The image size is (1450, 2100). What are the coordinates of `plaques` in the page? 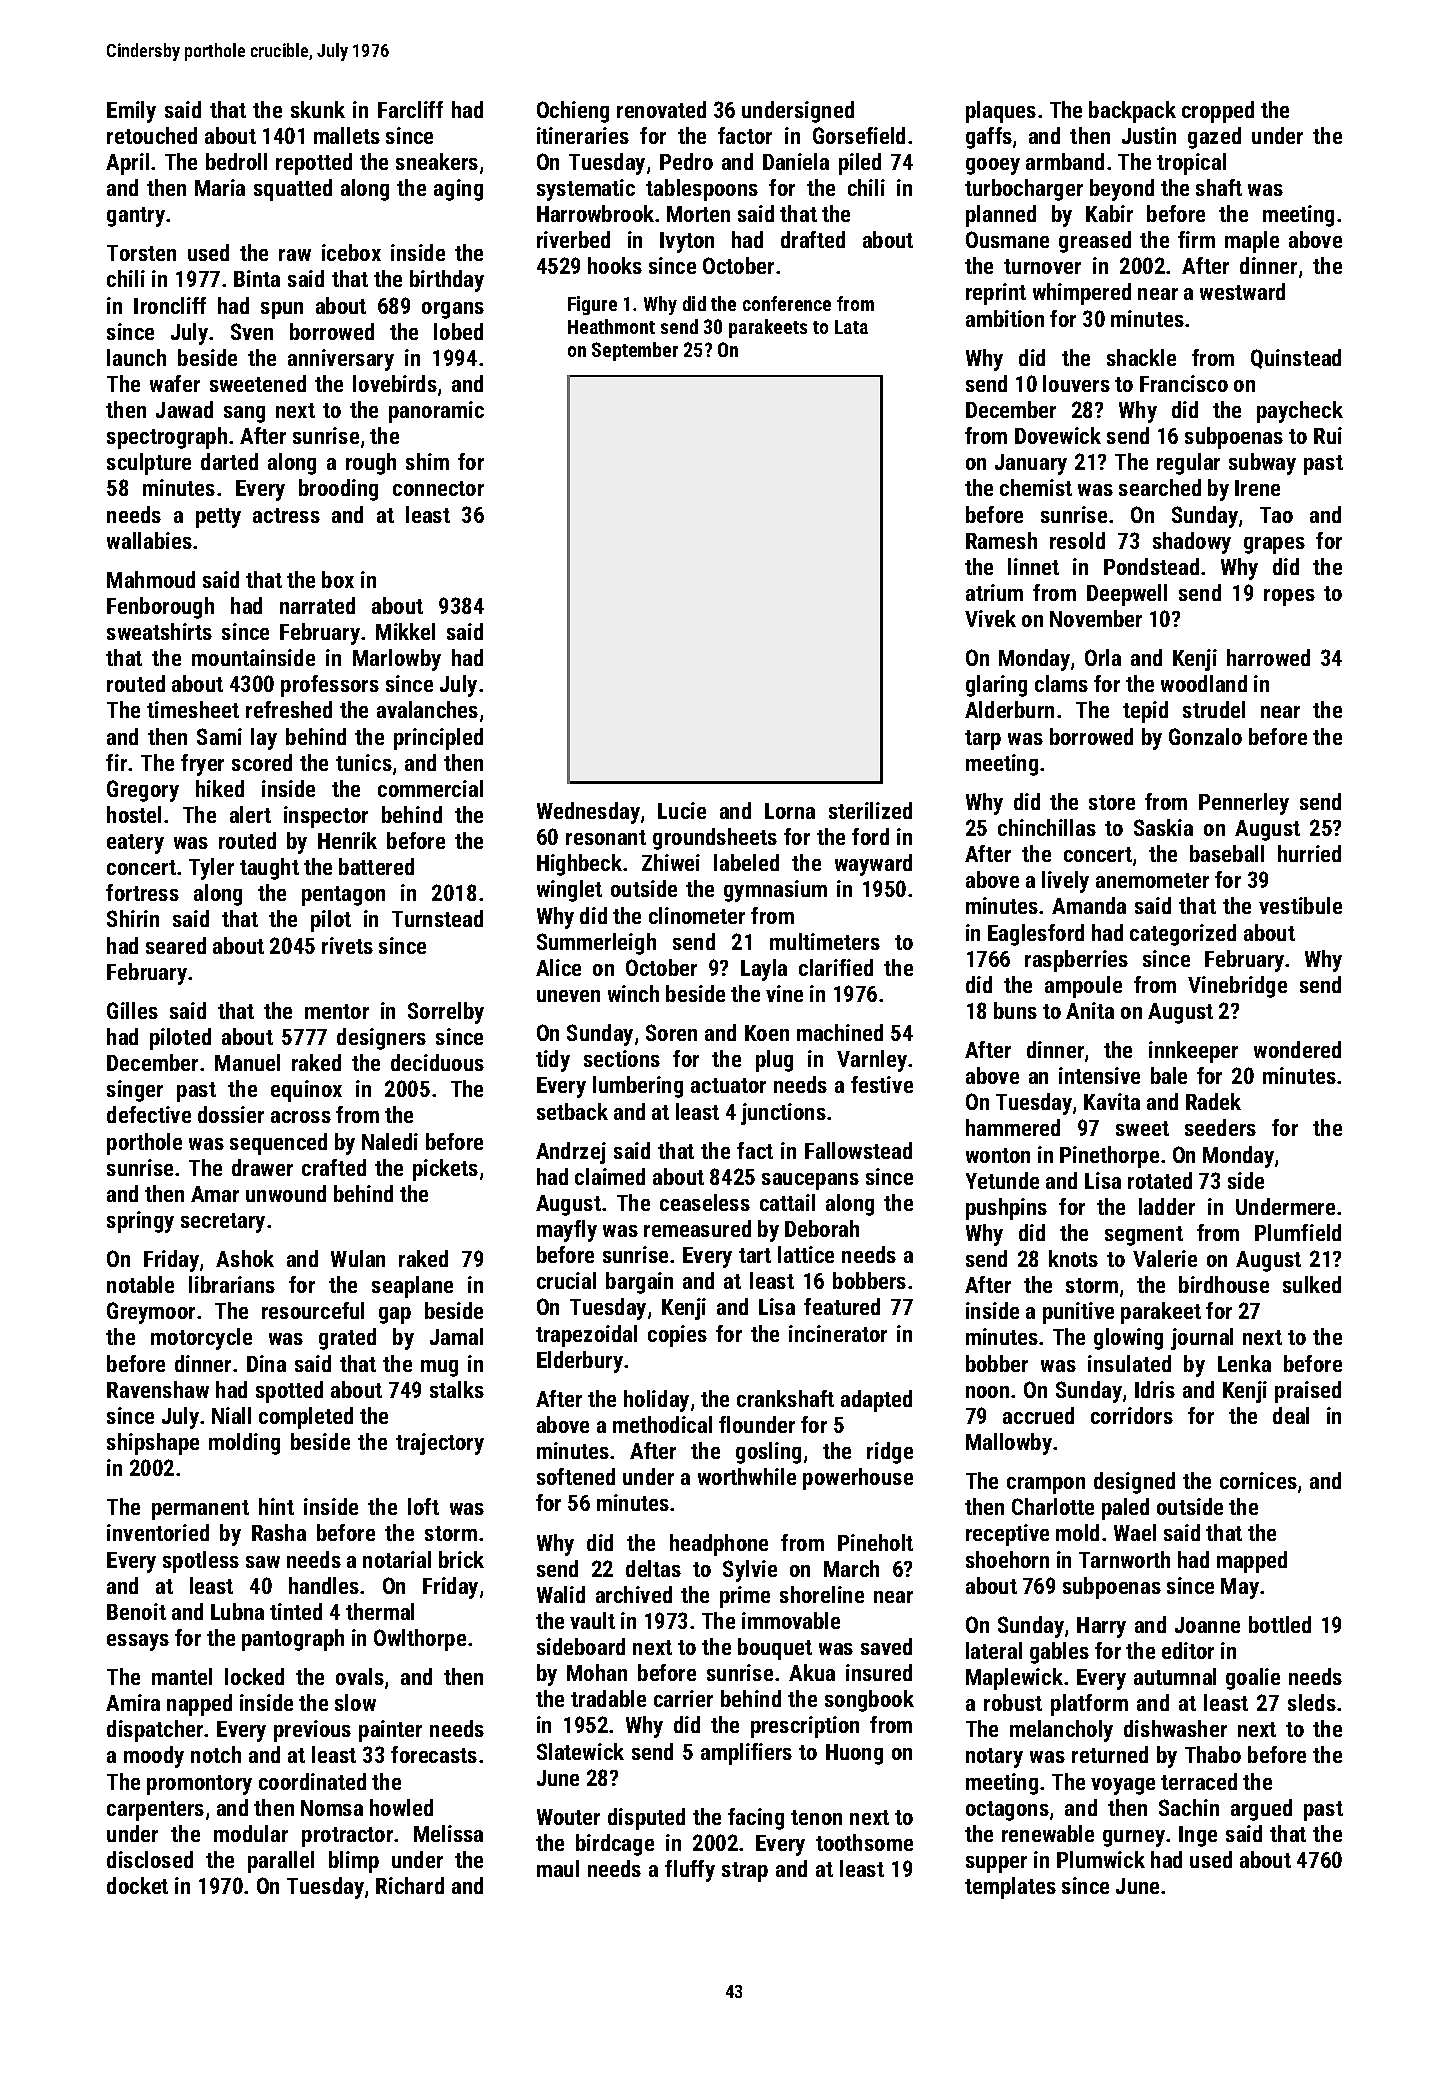 It's located at (1001, 112).
